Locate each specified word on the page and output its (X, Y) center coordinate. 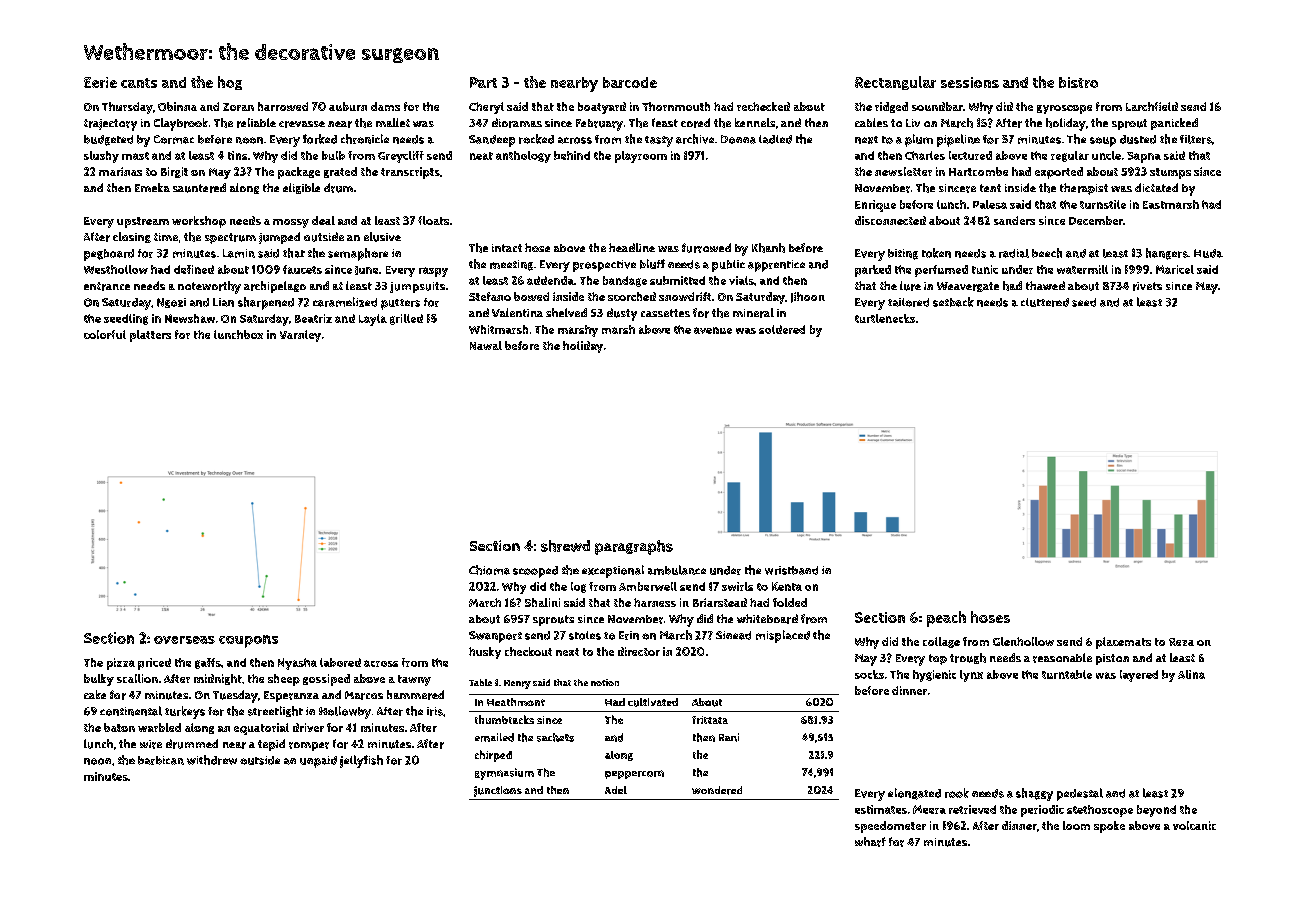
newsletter (903, 171)
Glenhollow (1023, 641)
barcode (630, 82)
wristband (791, 570)
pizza (121, 664)
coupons (248, 641)
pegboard (109, 255)
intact (507, 248)
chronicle (365, 139)
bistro (1078, 82)
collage (941, 642)
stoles (585, 635)
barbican (161, 760)
